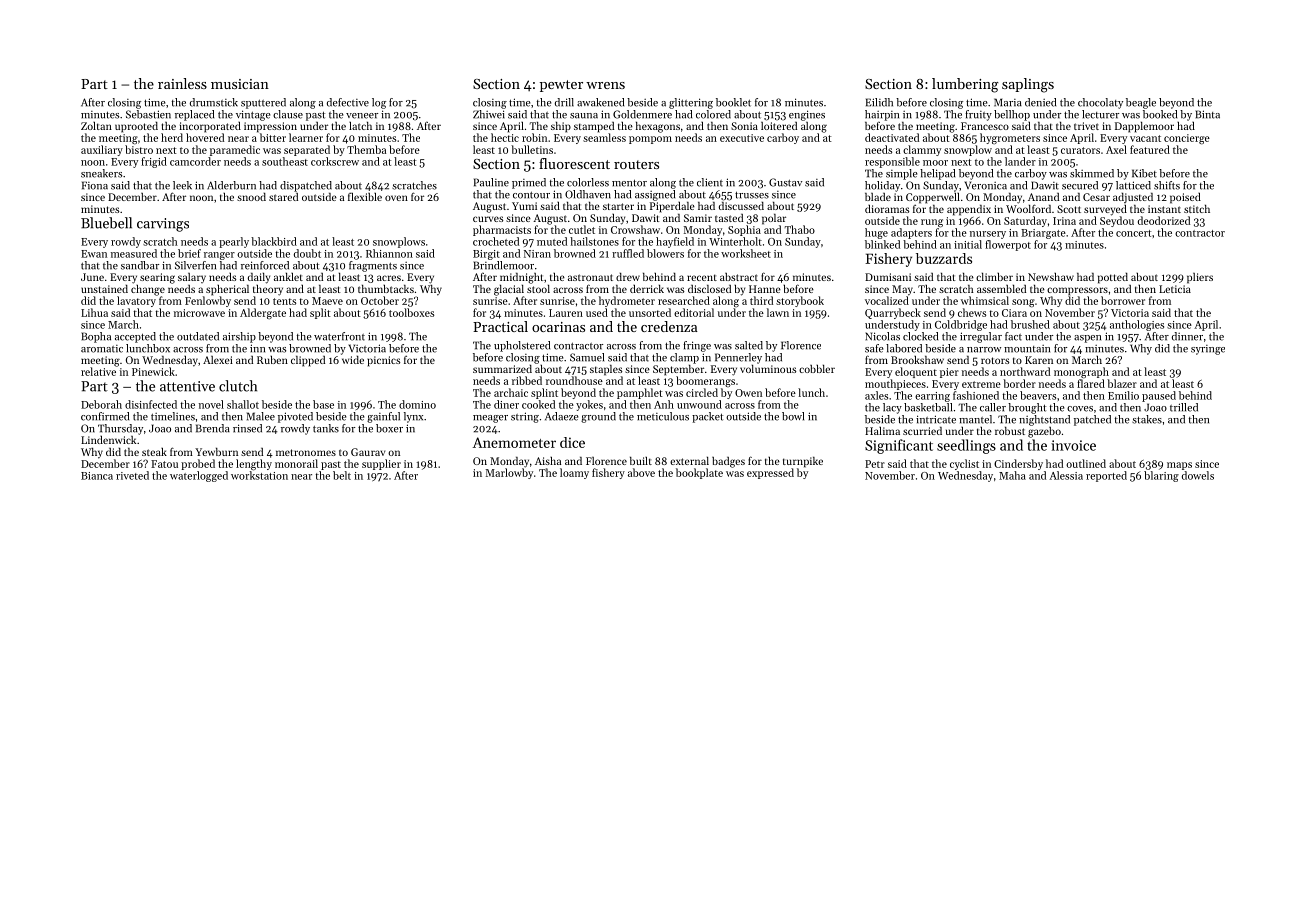  What do you see at coordinates (584, 116) in the screenshot?
I see `sauna` at bounding box center [584, 116].
